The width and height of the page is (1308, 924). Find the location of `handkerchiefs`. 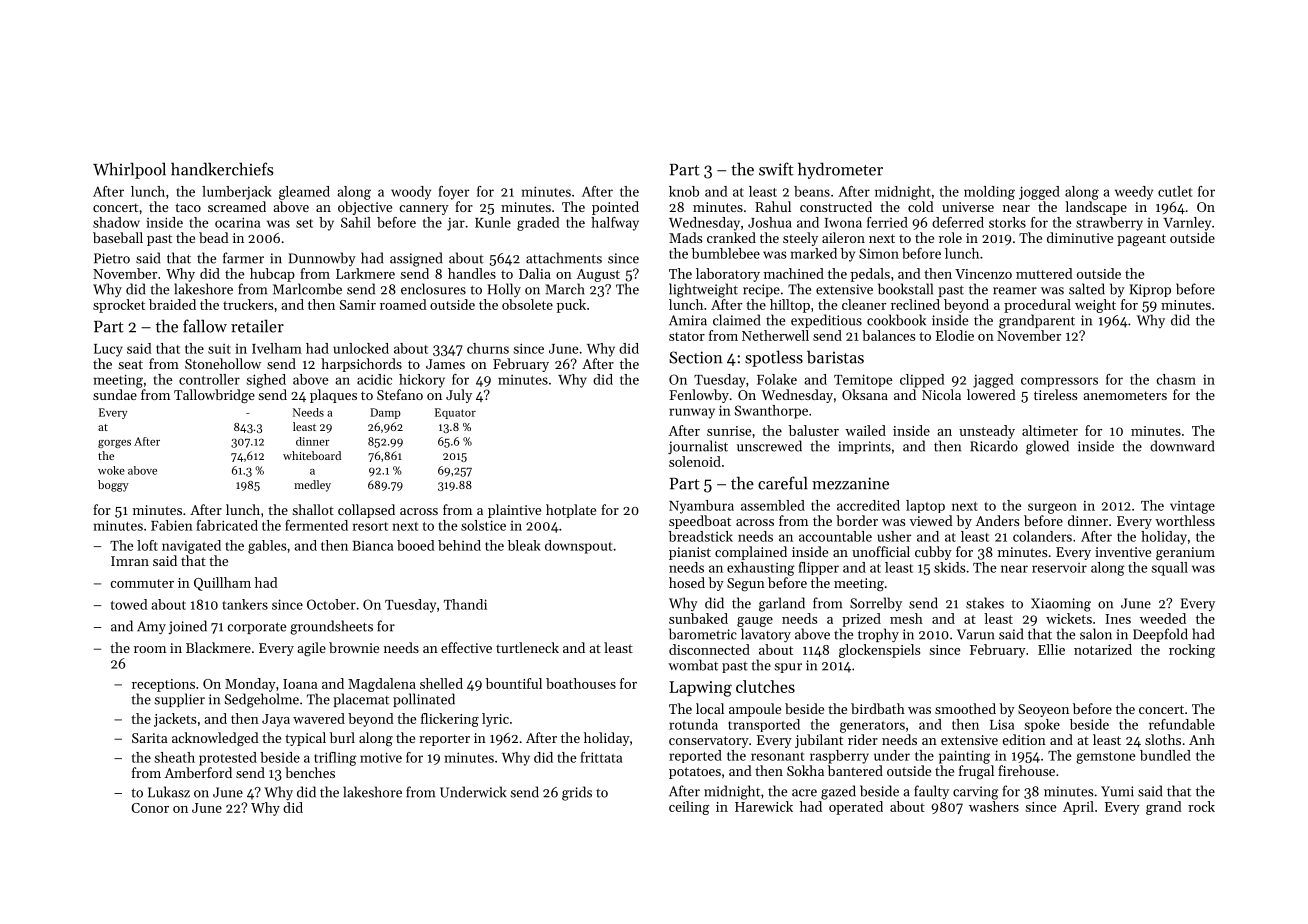

handkerchiefs is located at coordinates (222, 169).
